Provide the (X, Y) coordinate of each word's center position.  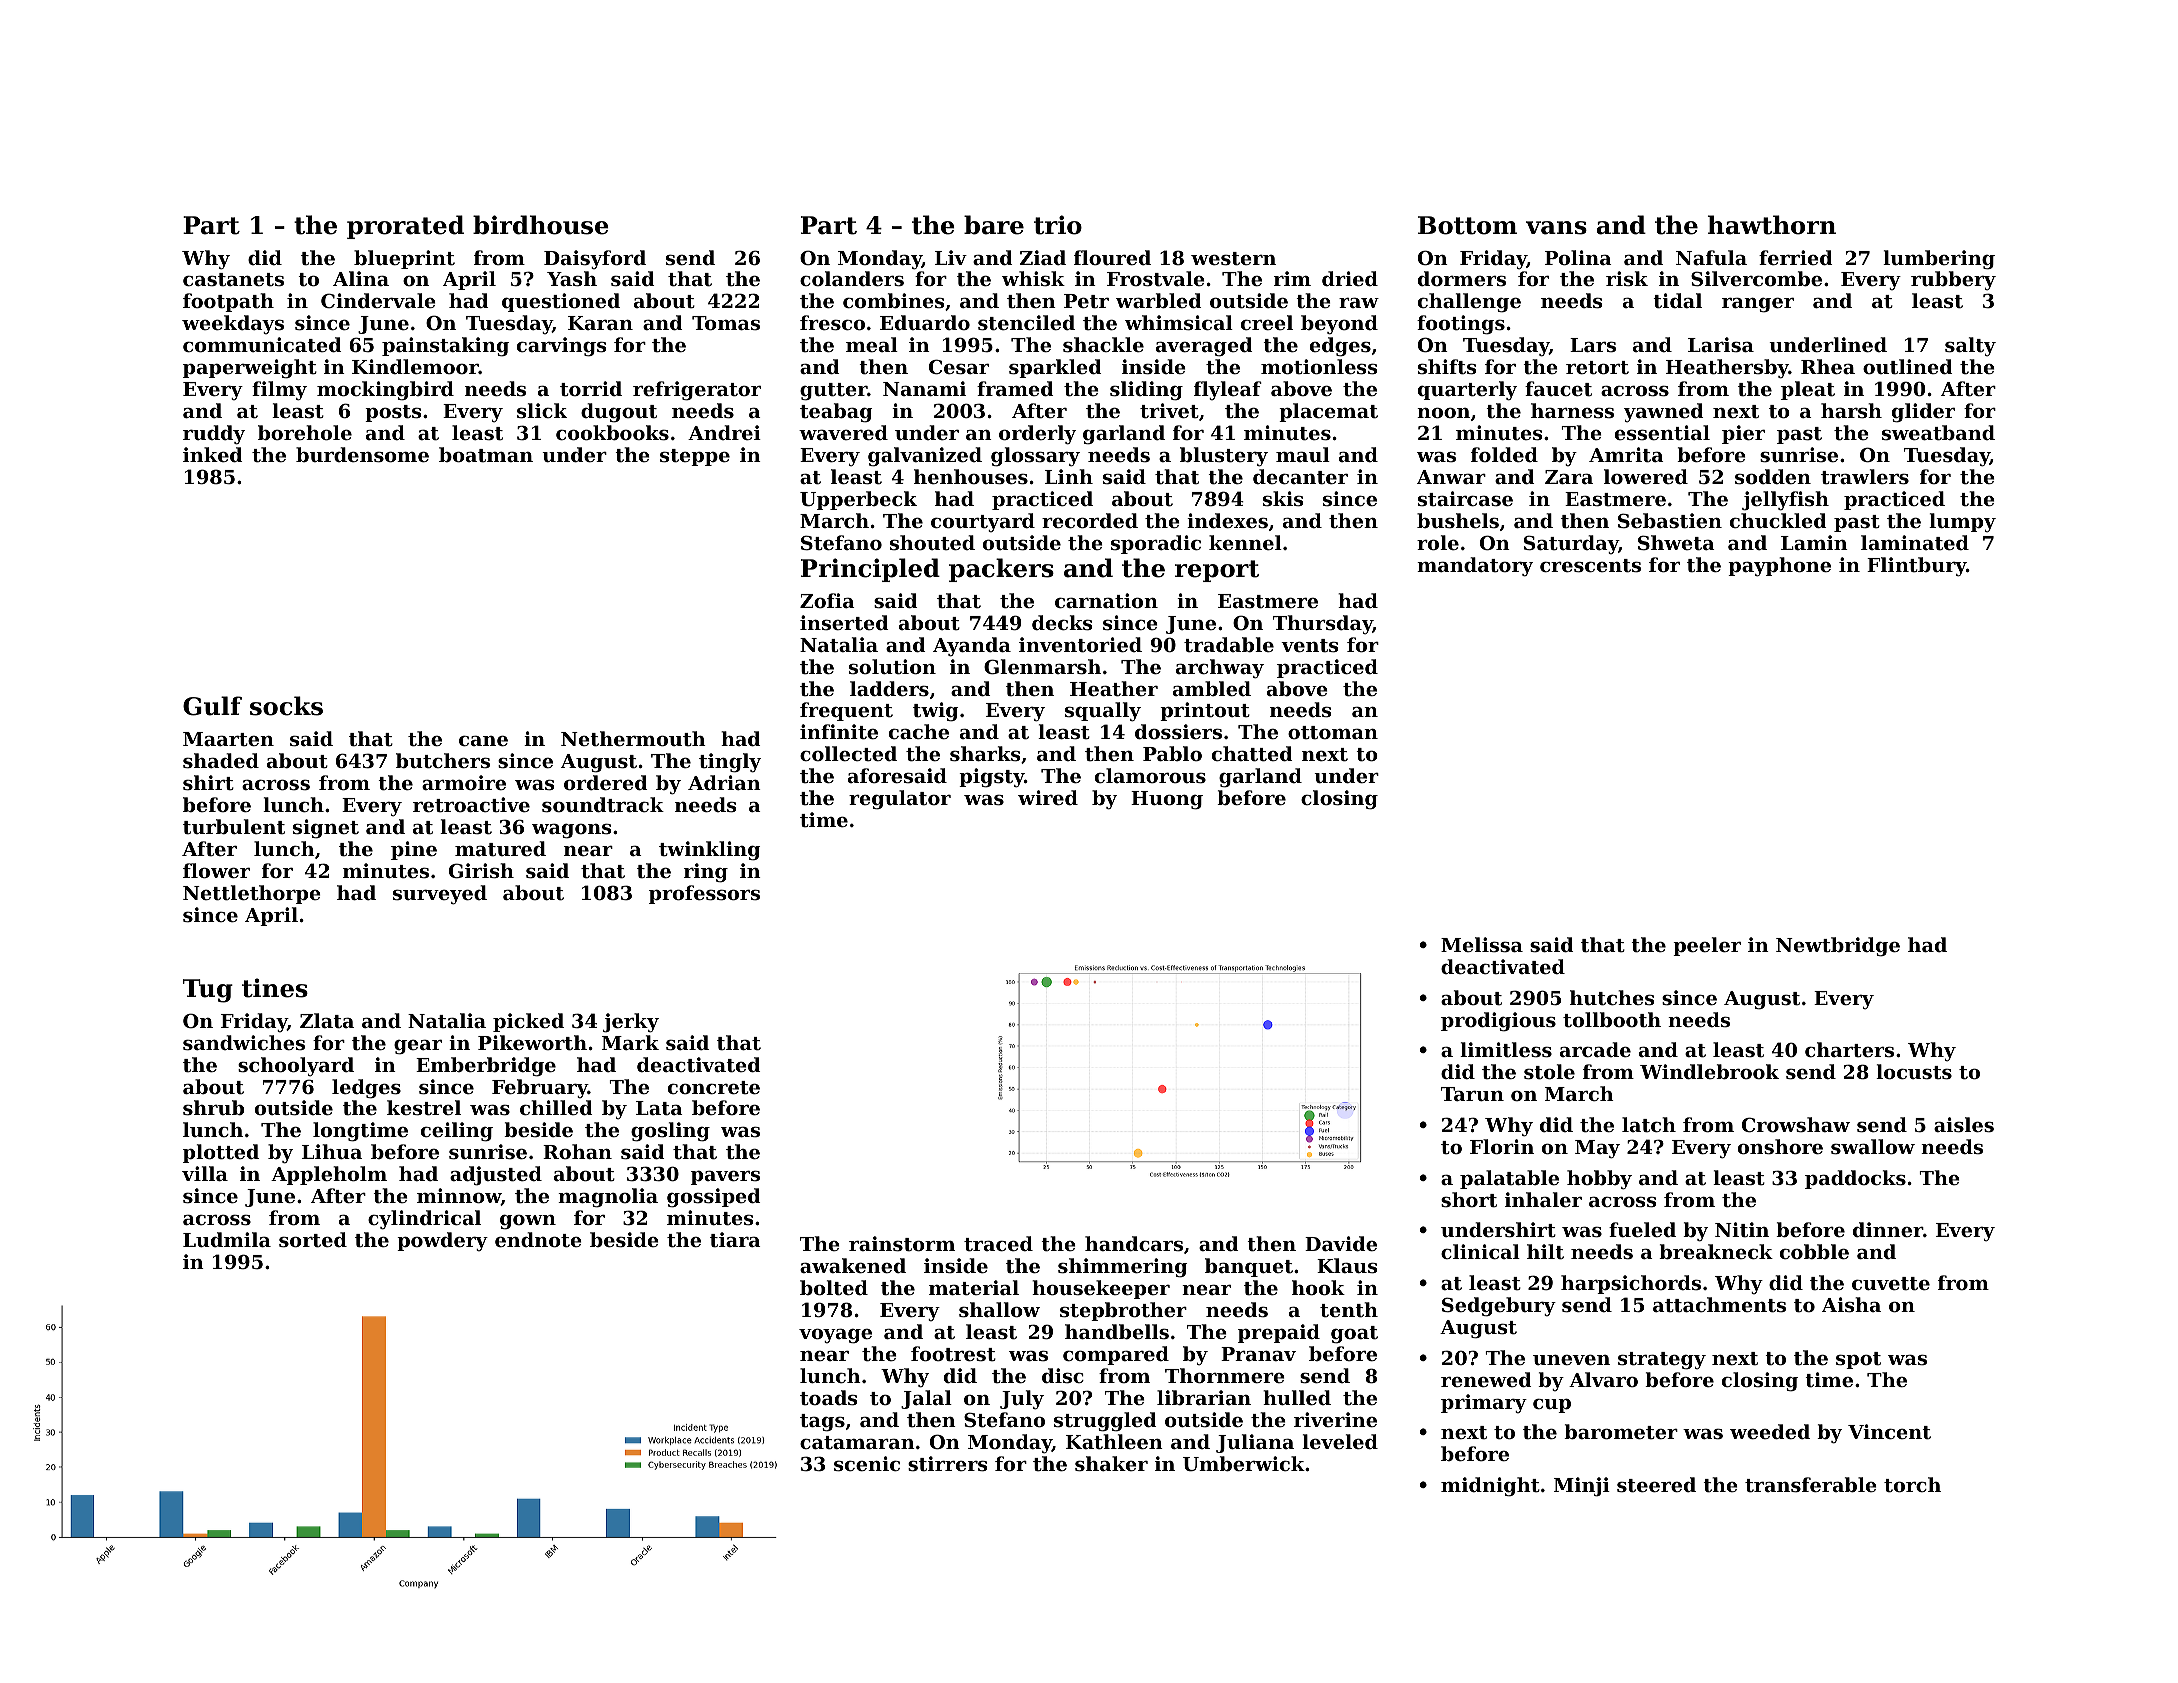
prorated (405, 227)
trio (1058, 225)
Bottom (1467, 225)
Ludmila (227, 1239)
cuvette (1891, 1284)
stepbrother (1123, 1311)
